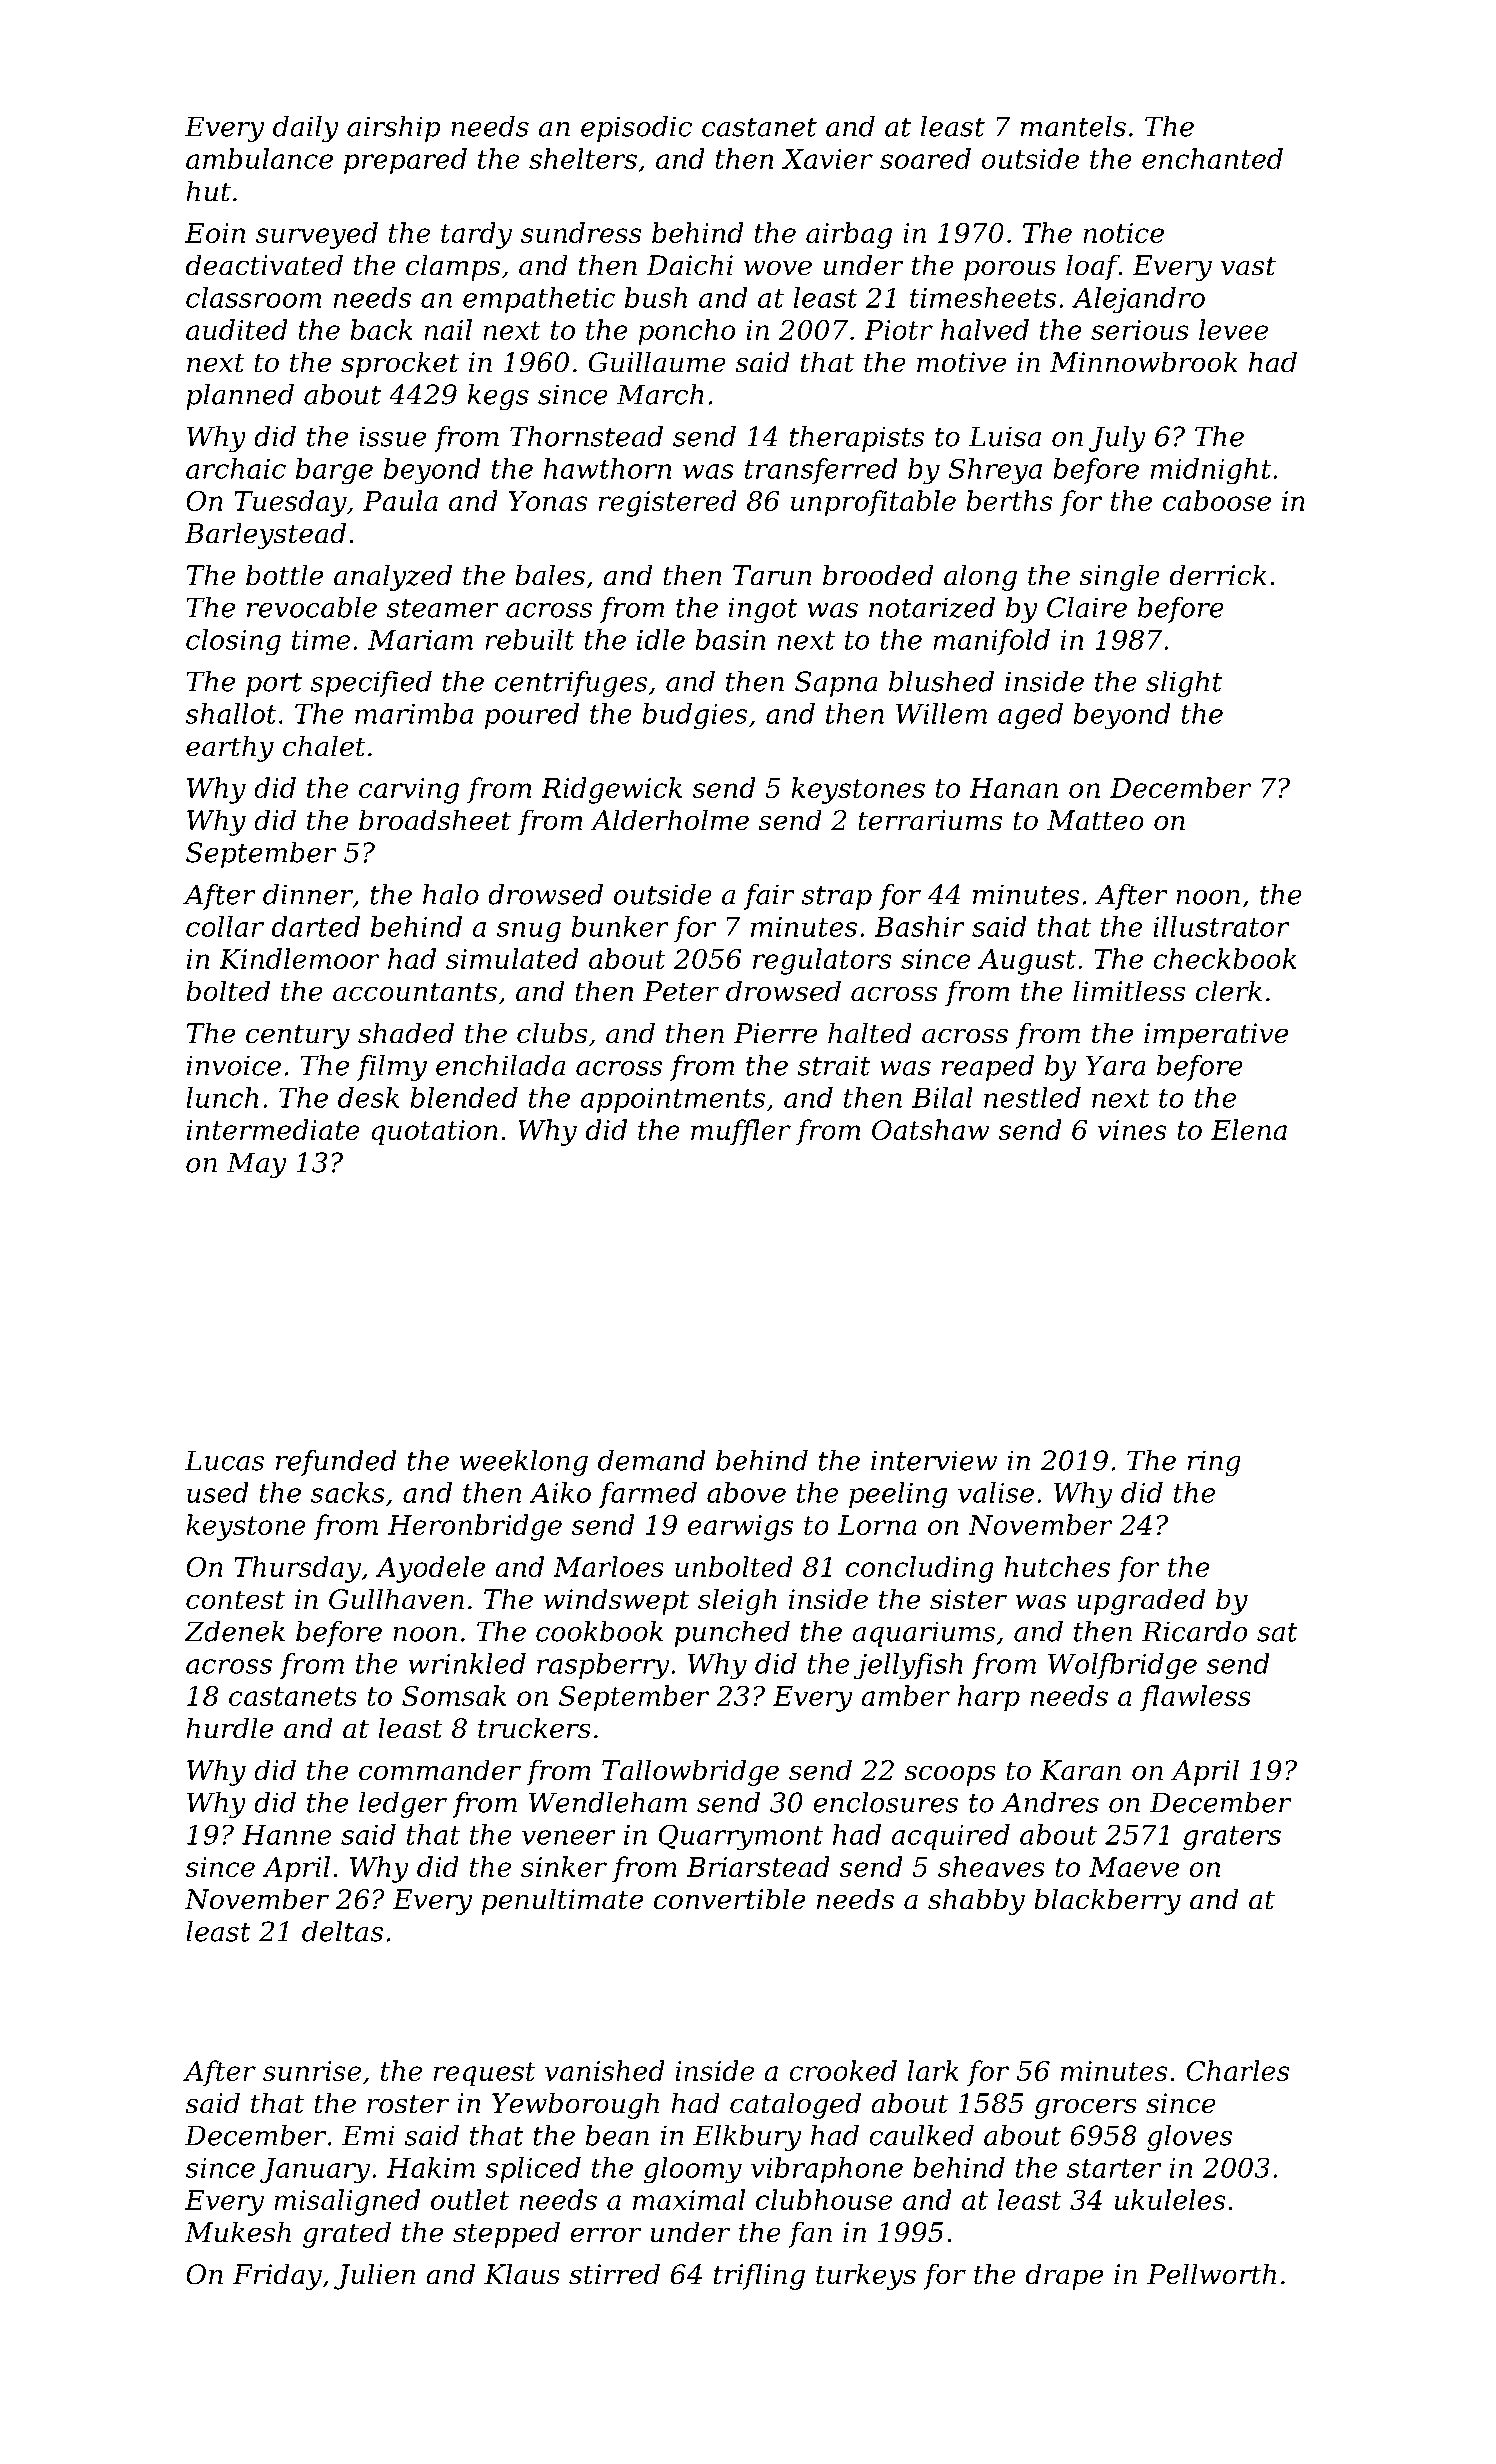 This document has width=1496, height=2464. Describe the element at coordinates (1117, 439) in the document. I see `July` at that location.
